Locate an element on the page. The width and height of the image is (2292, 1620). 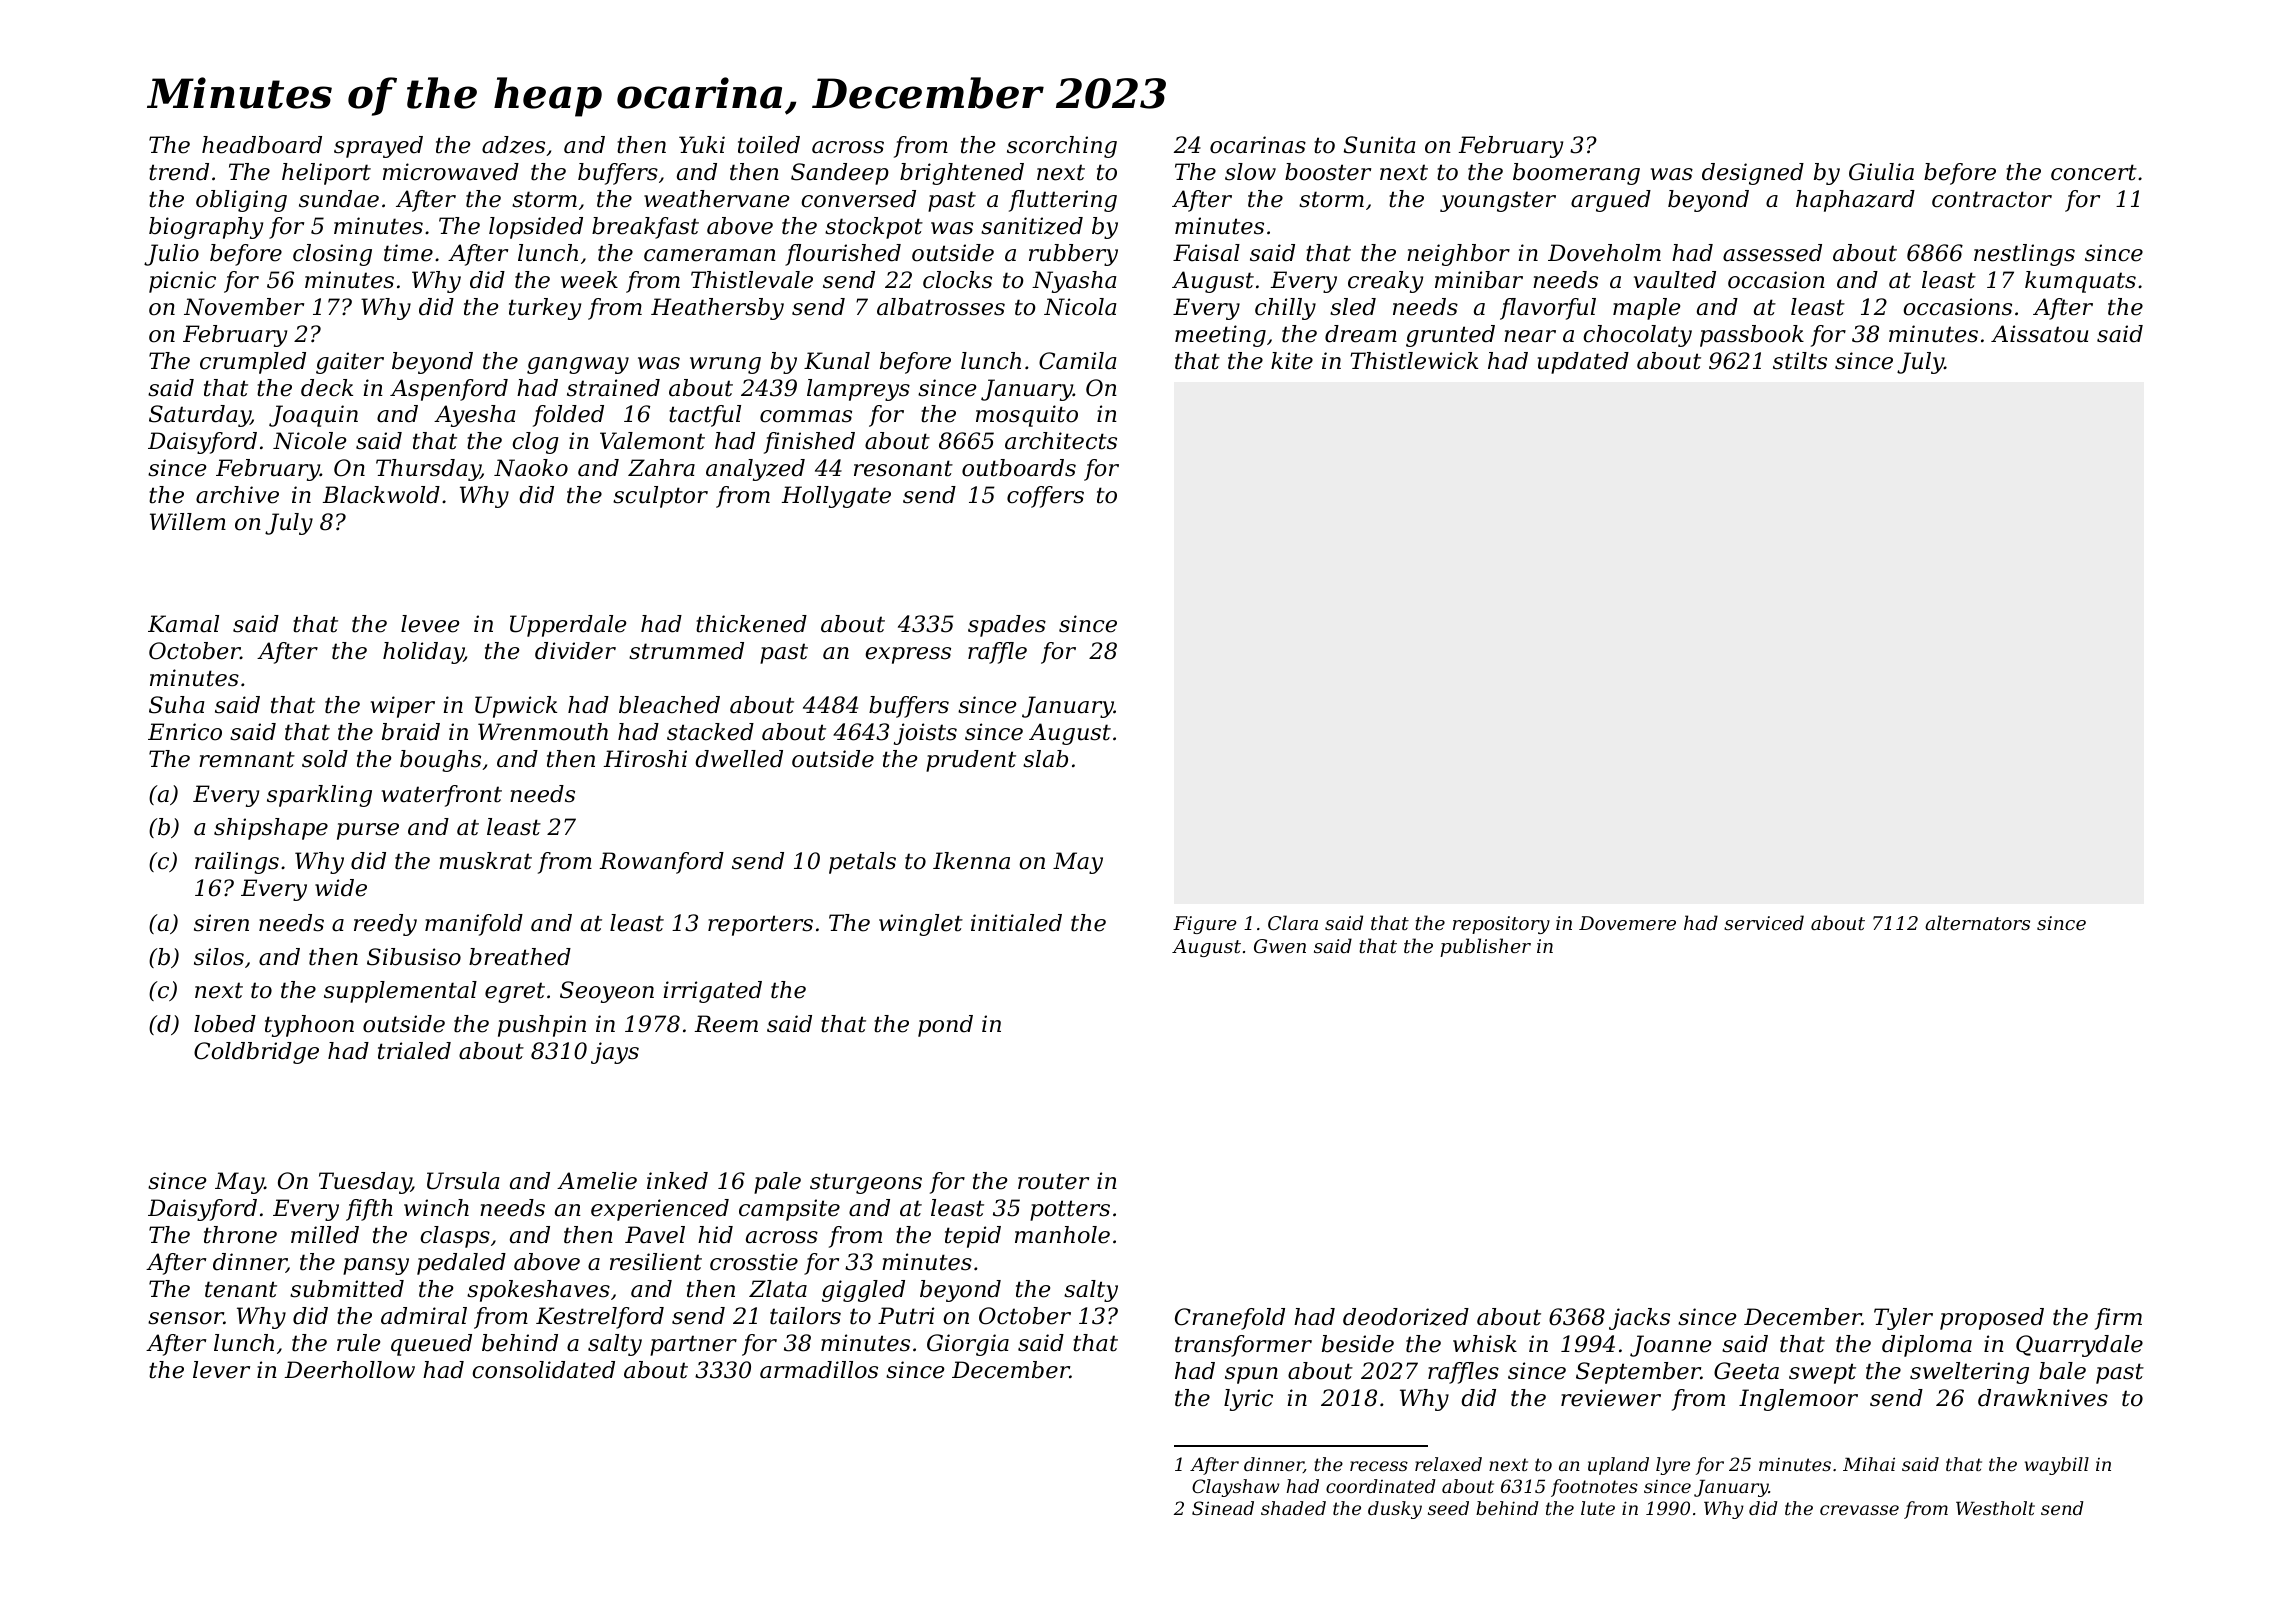
serviced is located at coordinates (1764, 922).
